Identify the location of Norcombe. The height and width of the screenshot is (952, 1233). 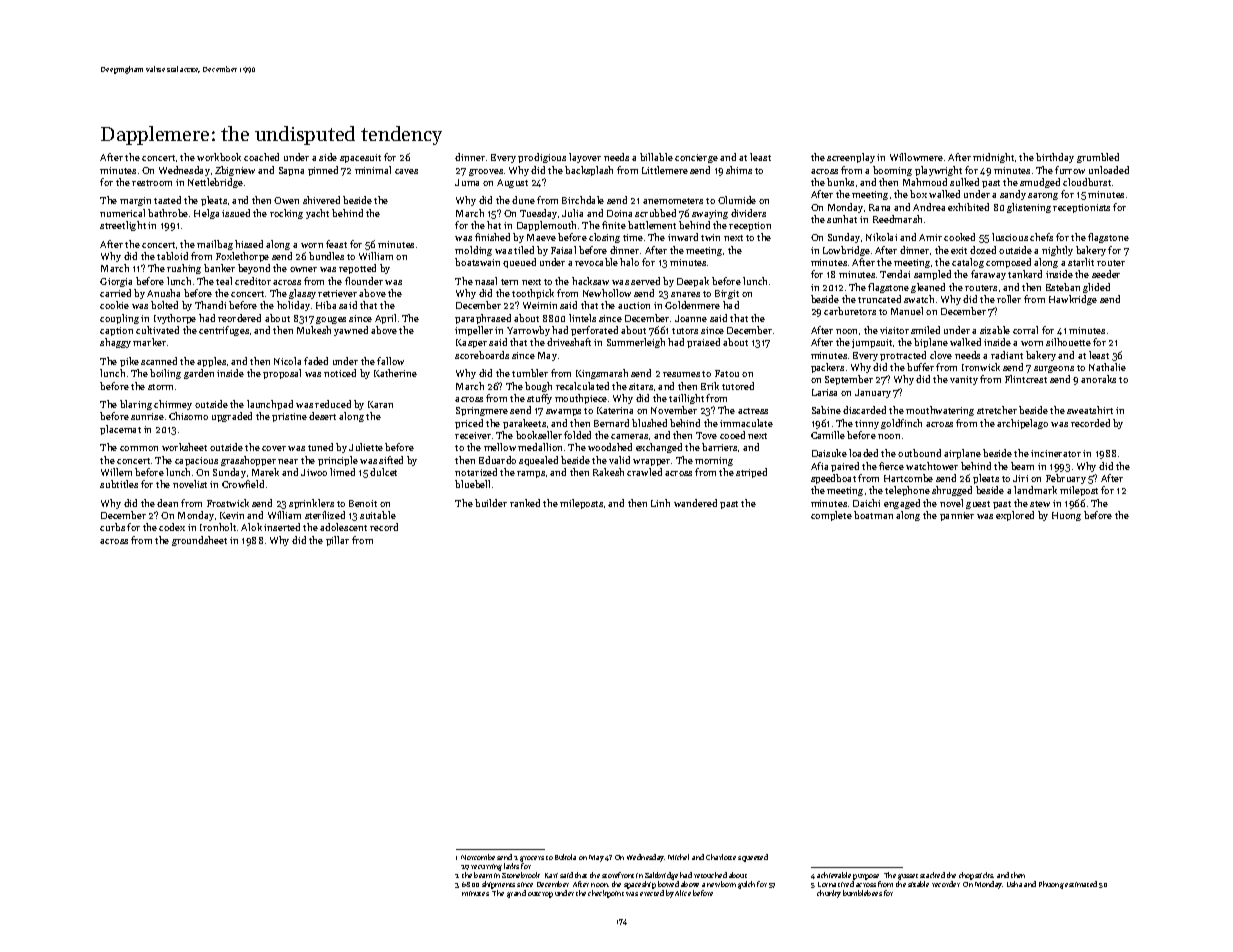
(478, 857).
